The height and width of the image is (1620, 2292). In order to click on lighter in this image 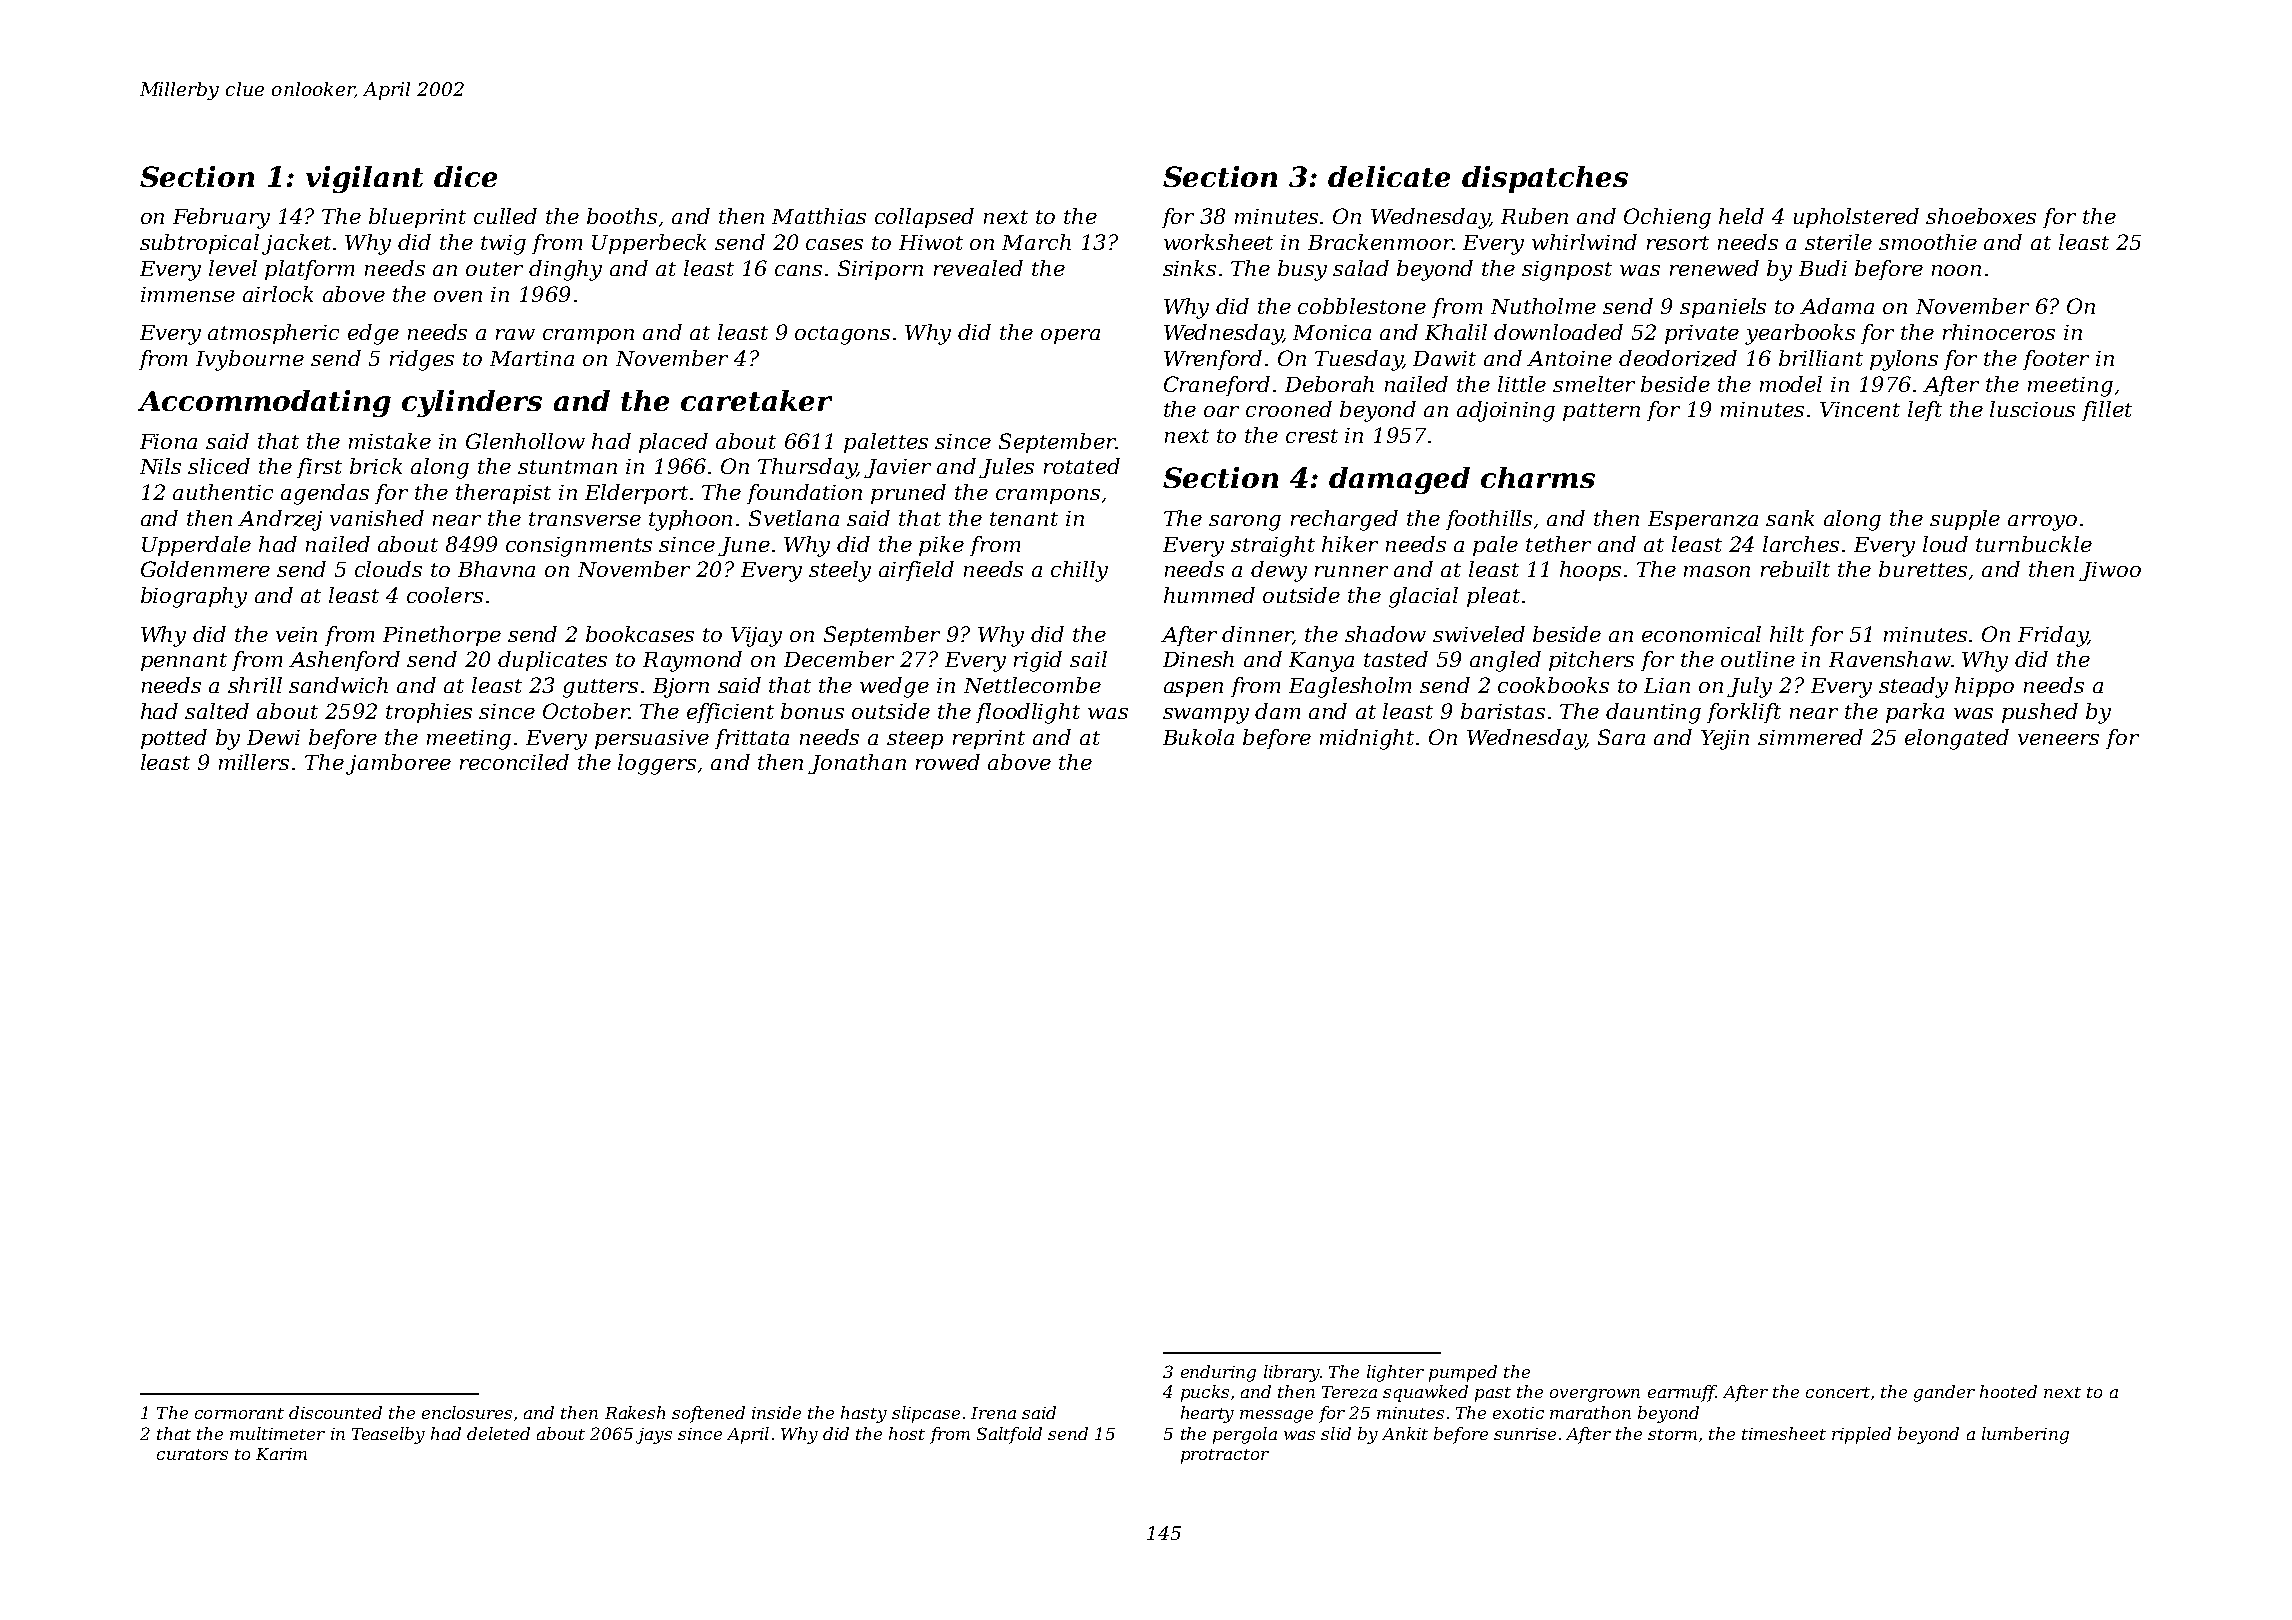, I will do `click(1395, 1373)`.
